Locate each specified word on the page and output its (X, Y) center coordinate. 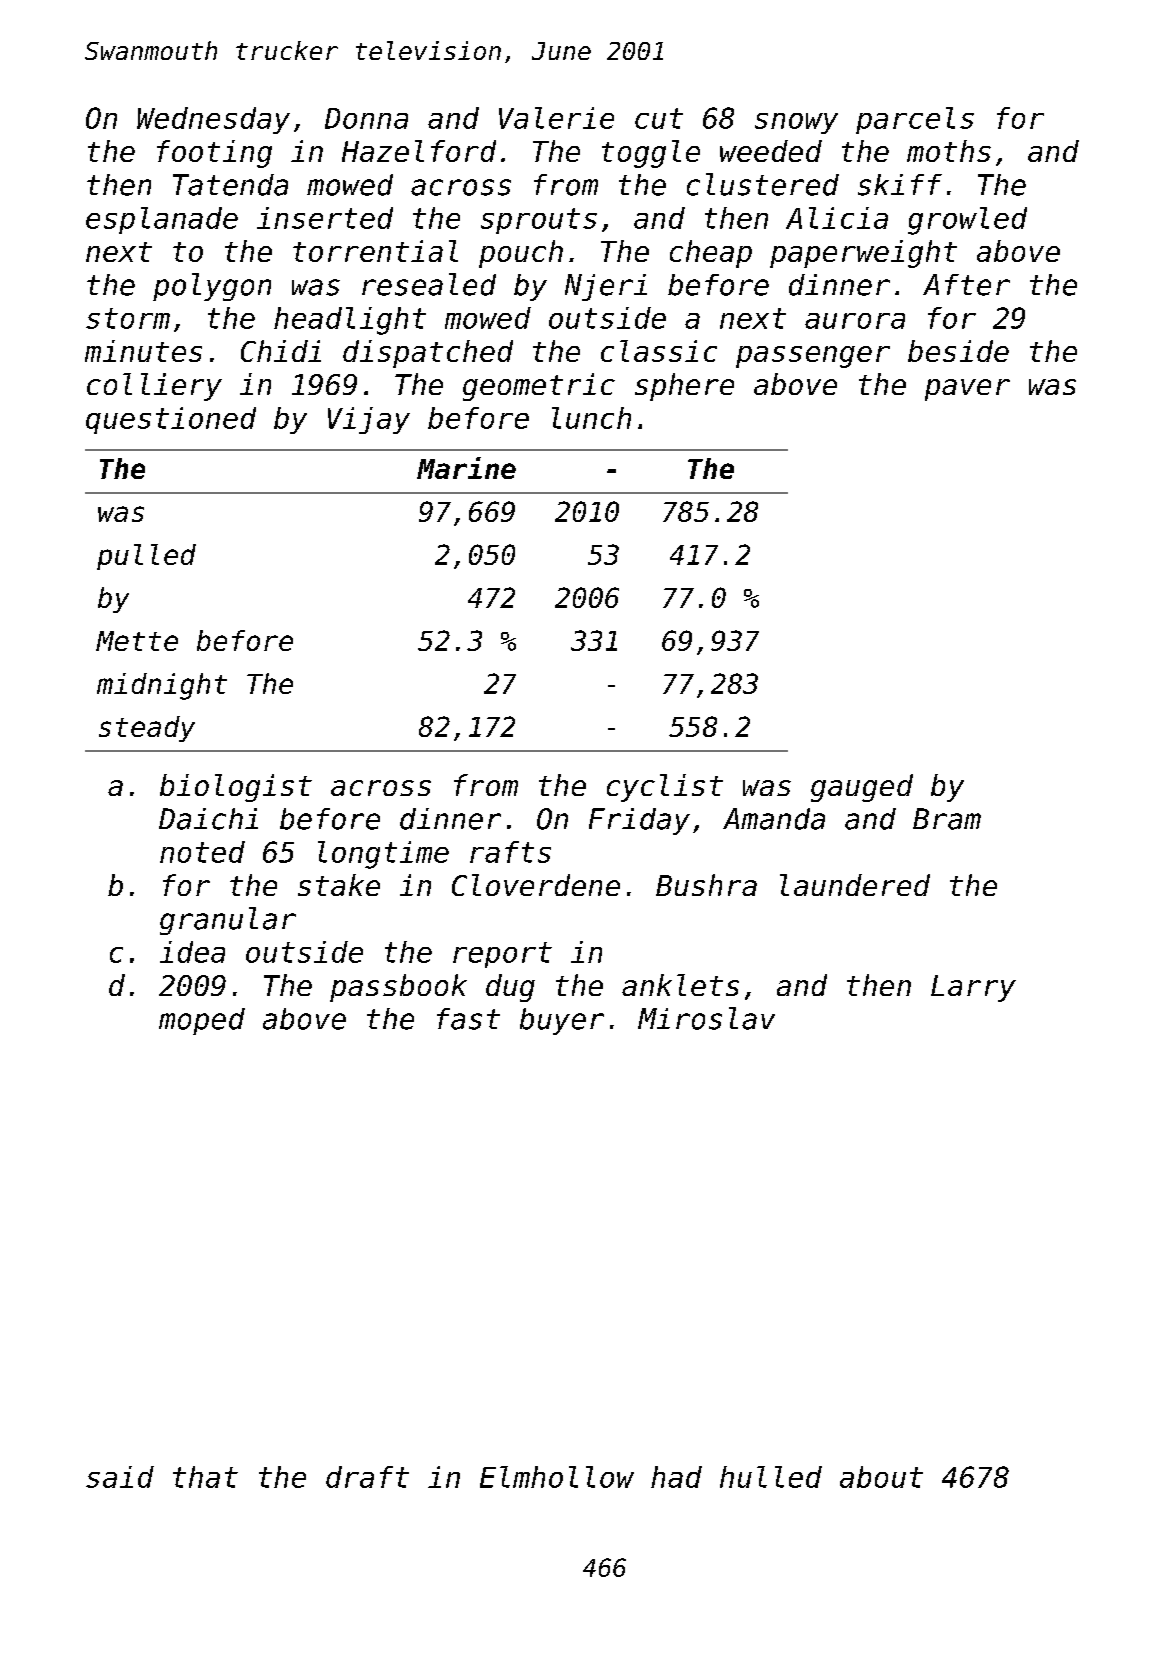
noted (202, 852)
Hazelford (419, 151)
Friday (639, 821)
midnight (162, 686)
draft (367, 1477)
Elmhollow (557, 1477)
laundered (855, 885)
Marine (466, 468)
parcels (915, 120)
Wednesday (213, 120)
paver (967, 390)
